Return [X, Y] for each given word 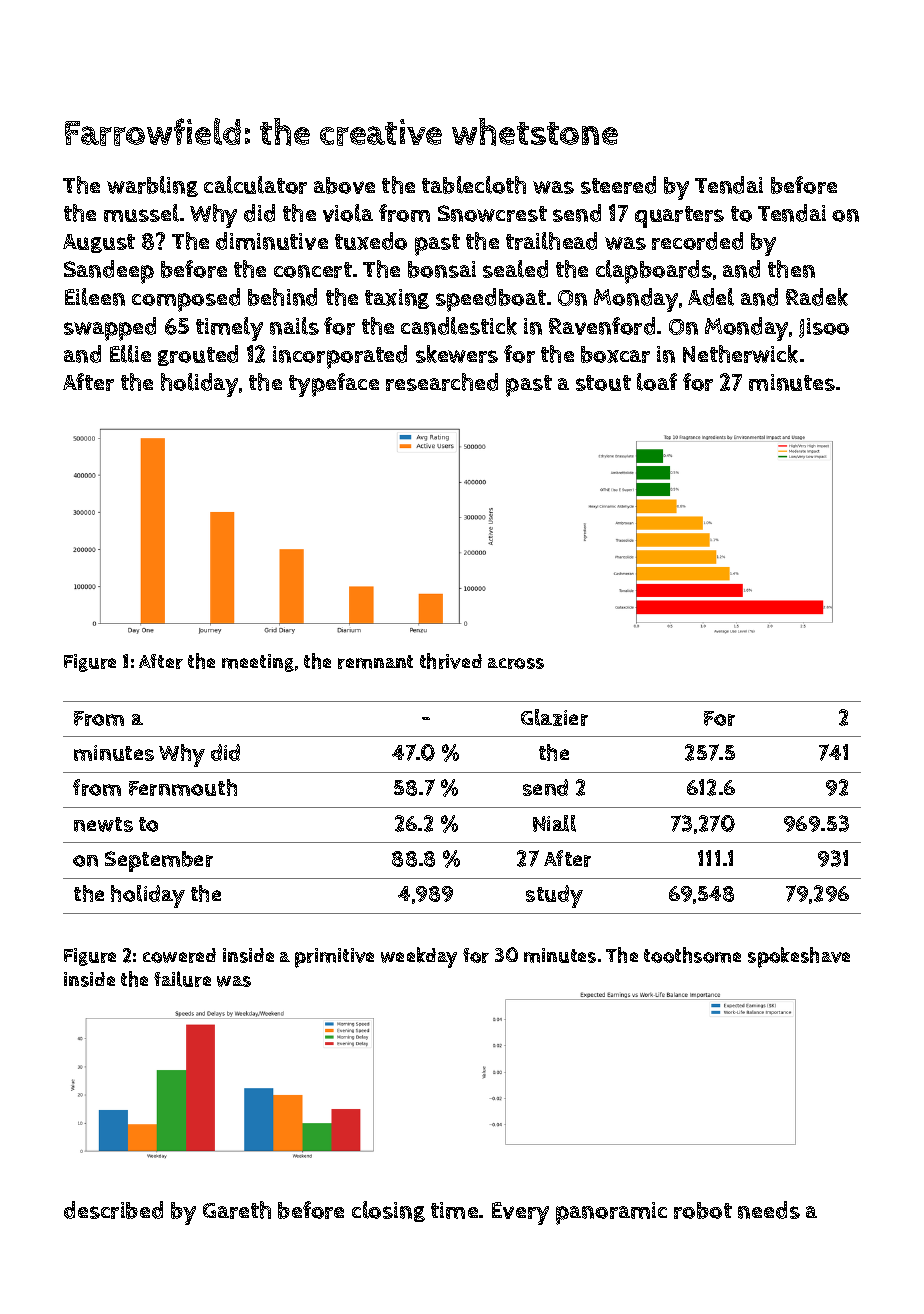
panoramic [611, 1213]
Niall [554, 823]
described [113, 1210]
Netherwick [740, 354]
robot [703, 1210]
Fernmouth [183, 787]
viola [348, 213]
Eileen [95, 297]
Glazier [554, 717]
